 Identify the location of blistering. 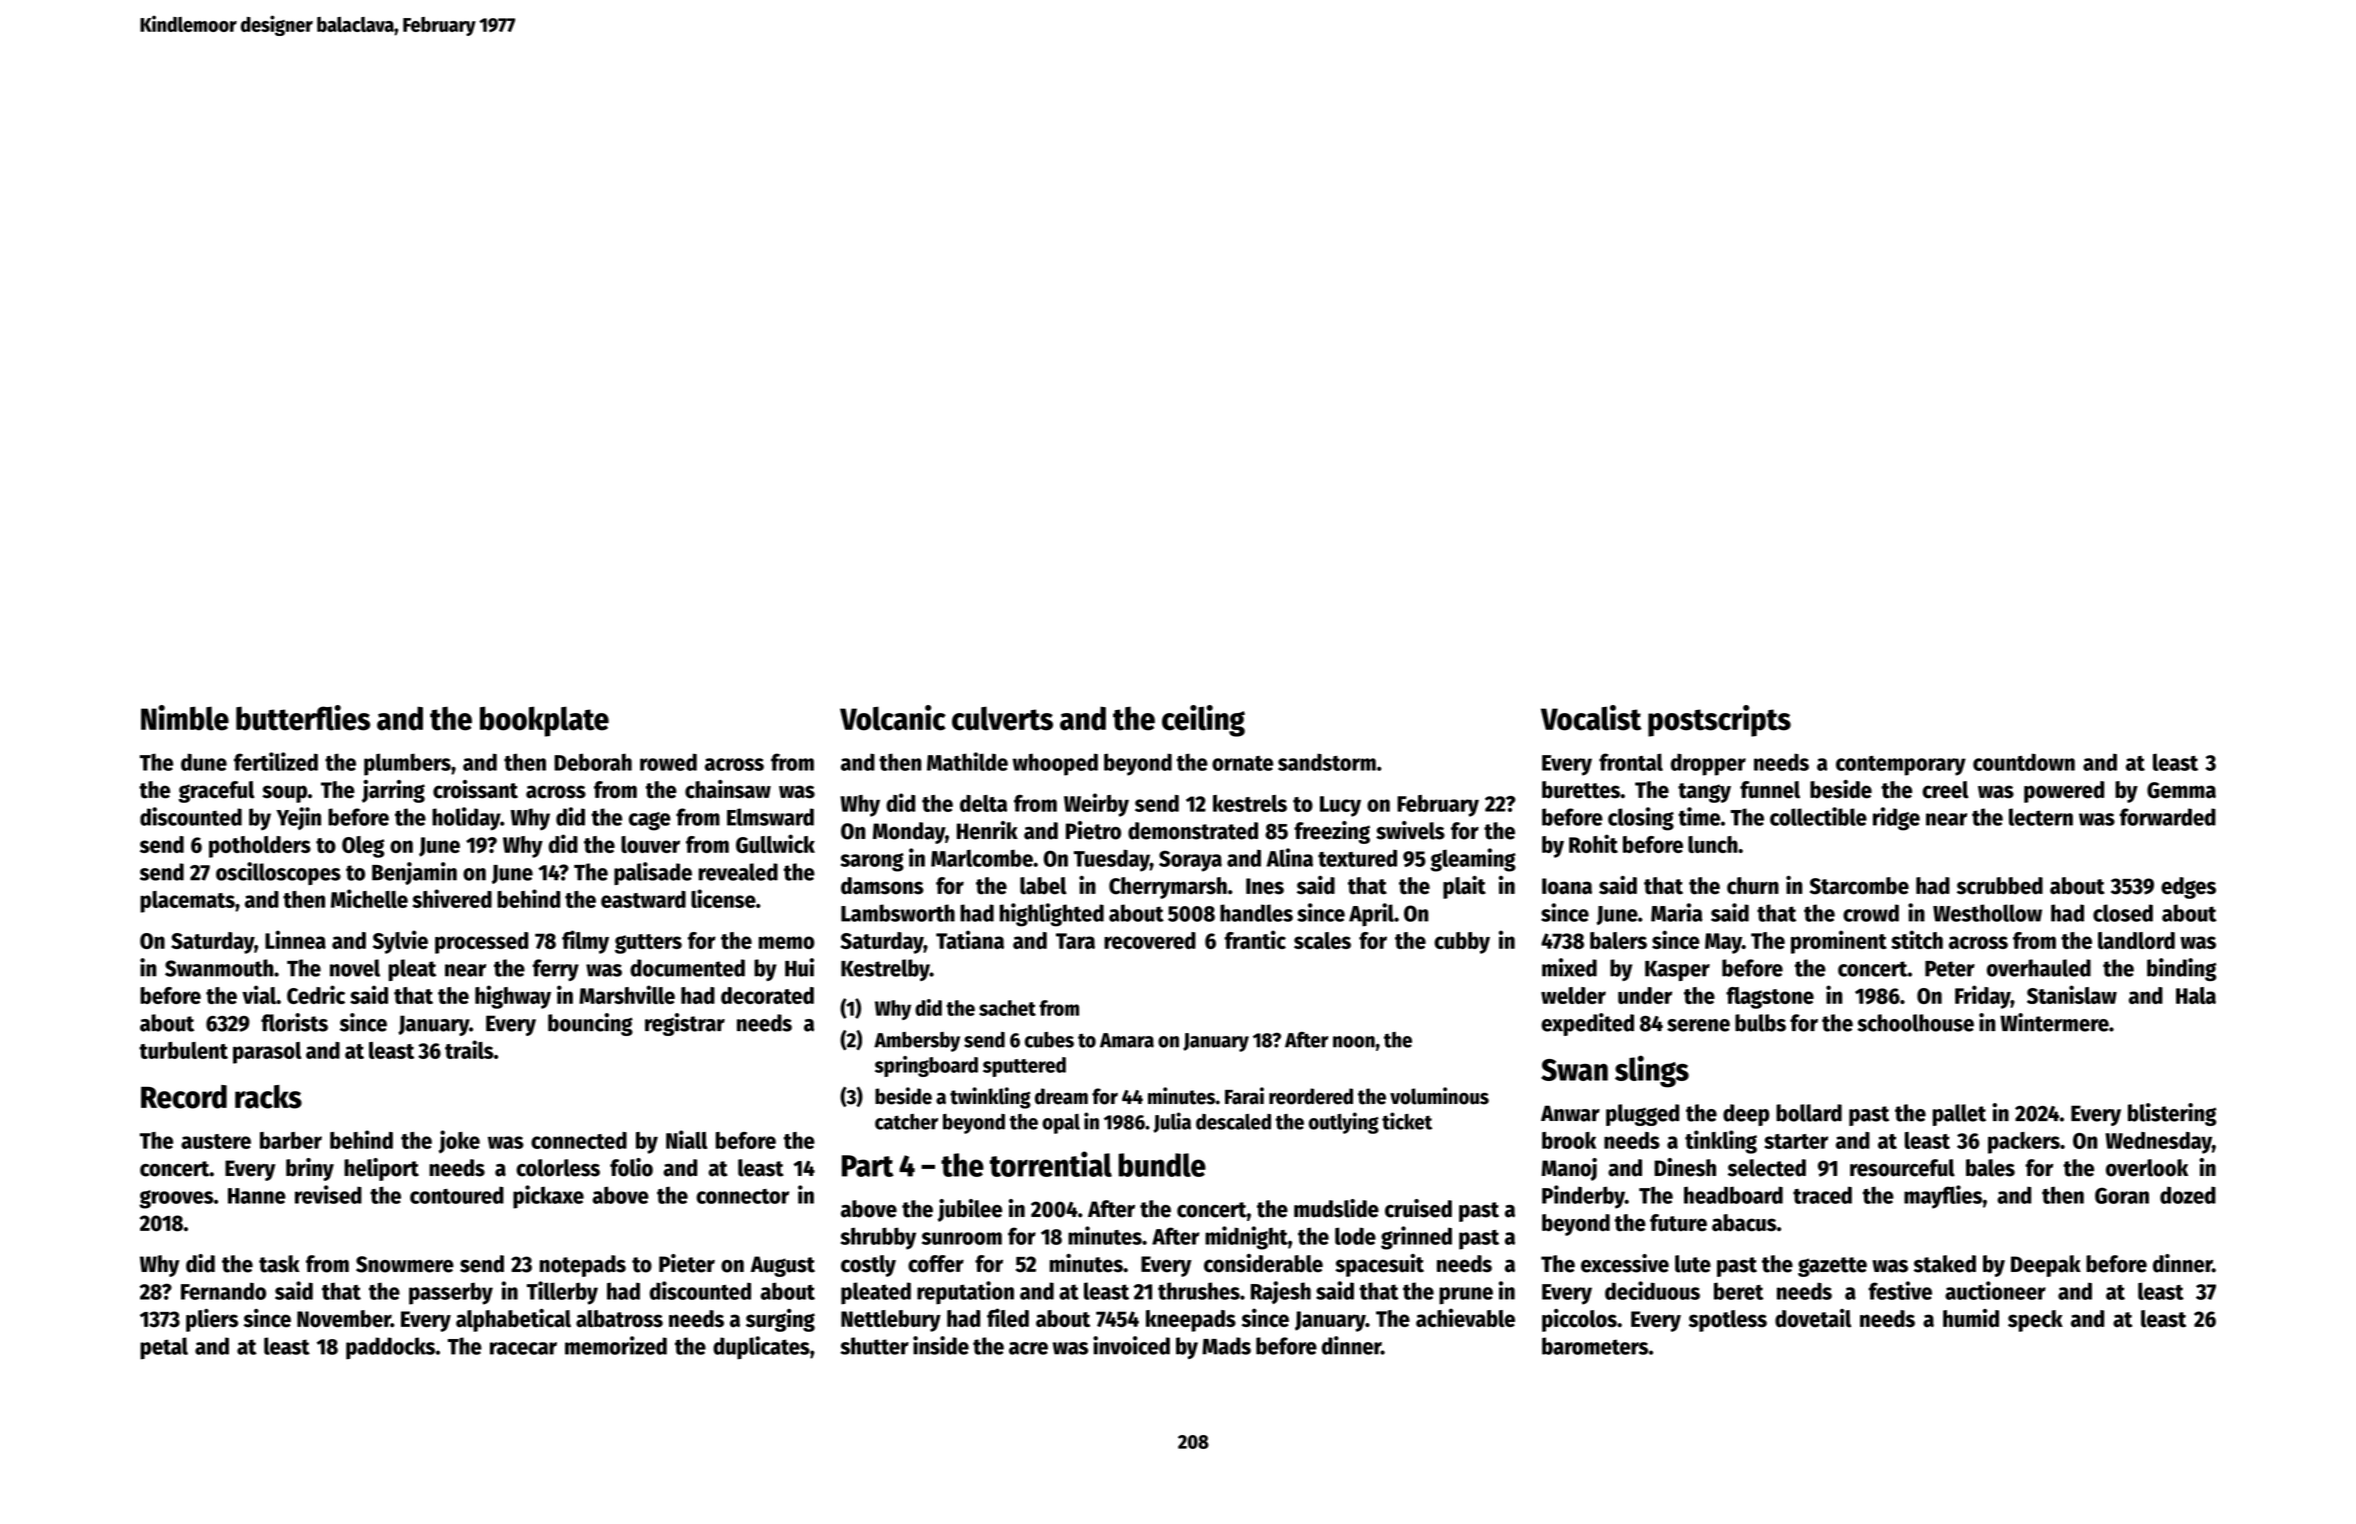
(2172, 1114).
